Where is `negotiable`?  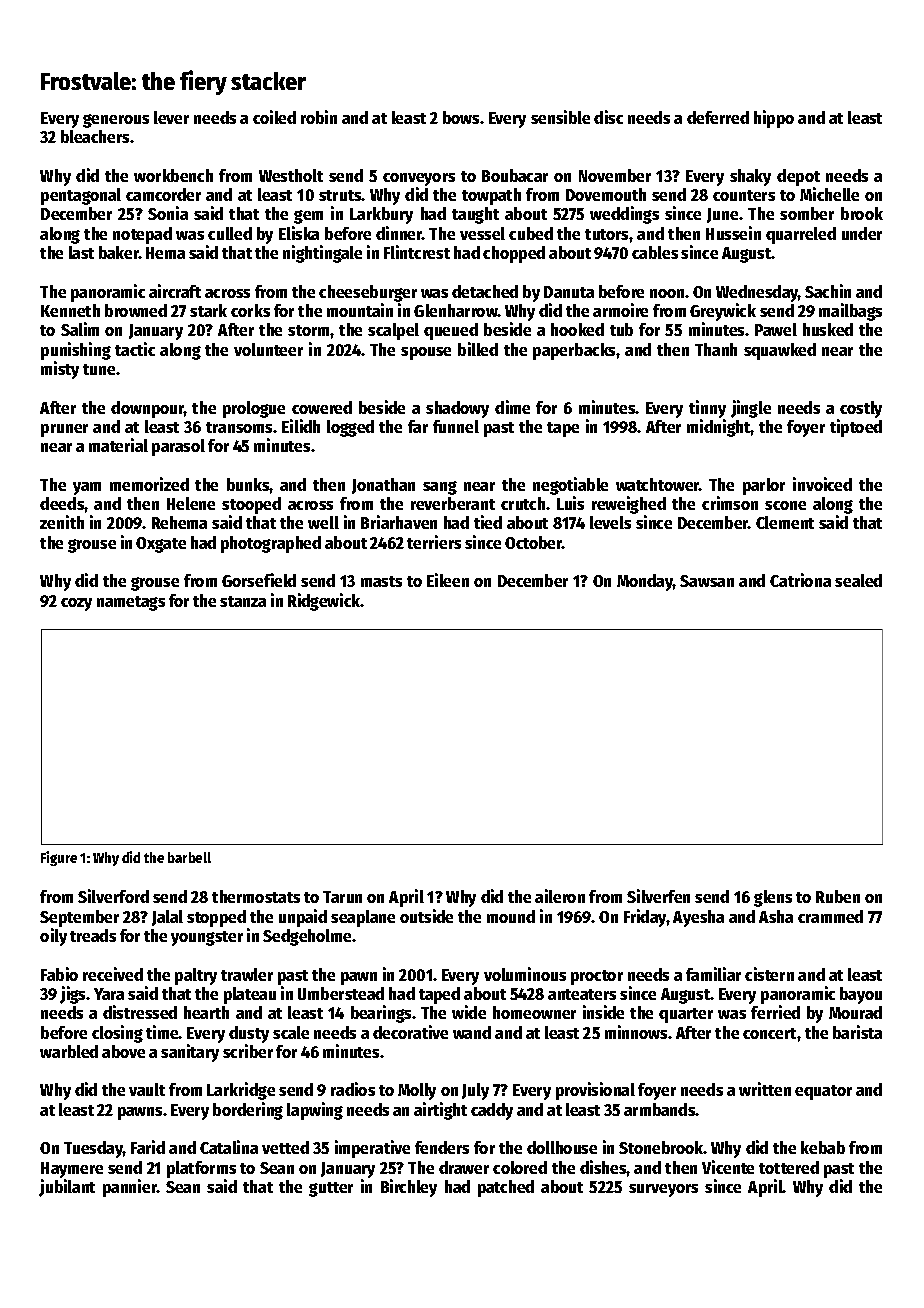 negotiable is located at coordinates (570, 486).
